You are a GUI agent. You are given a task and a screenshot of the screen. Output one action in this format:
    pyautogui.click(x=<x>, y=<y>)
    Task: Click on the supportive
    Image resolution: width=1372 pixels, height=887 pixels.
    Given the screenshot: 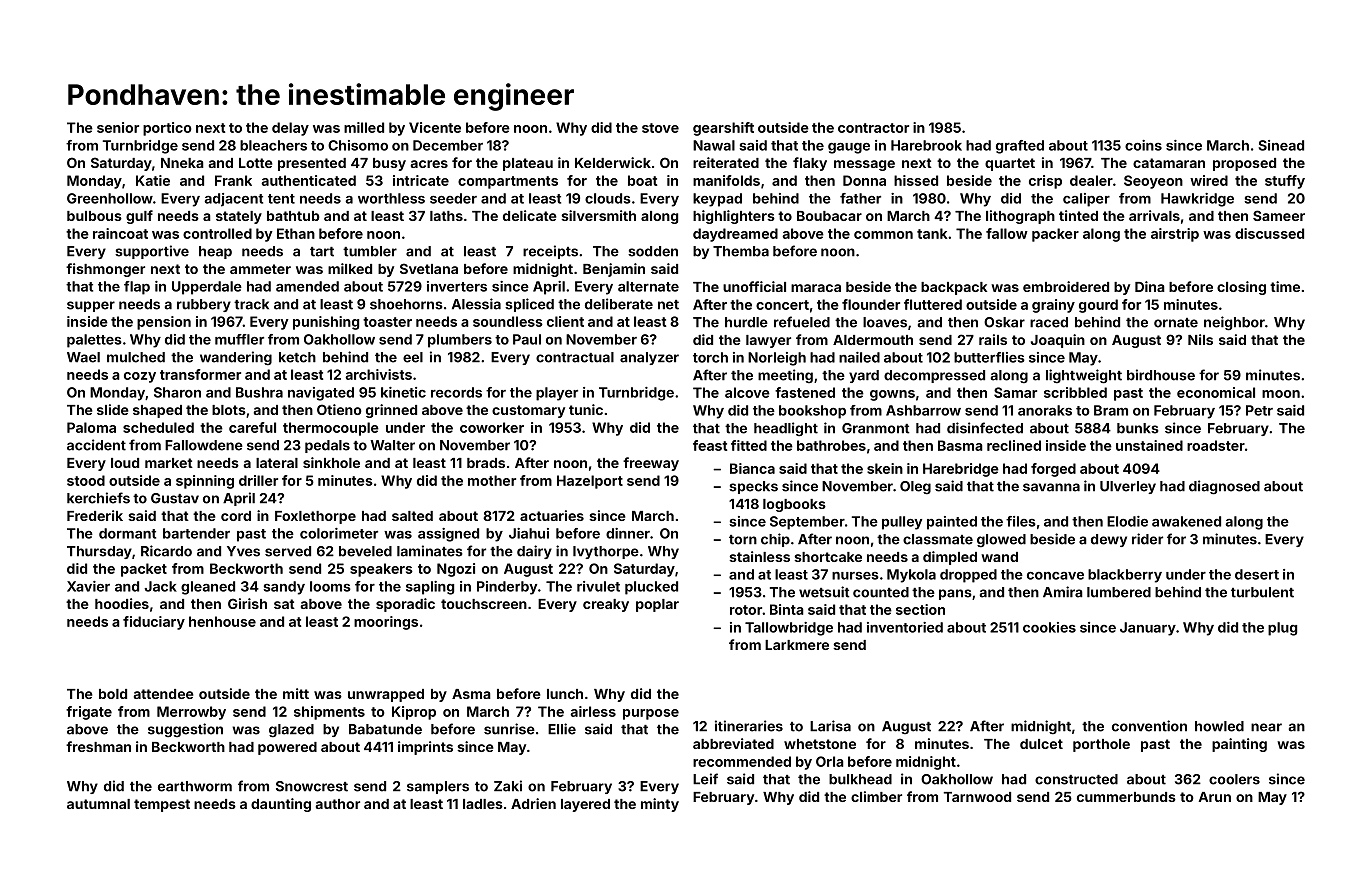 What is the action you would take?
    pyautogui.click(x=152, y=252)
